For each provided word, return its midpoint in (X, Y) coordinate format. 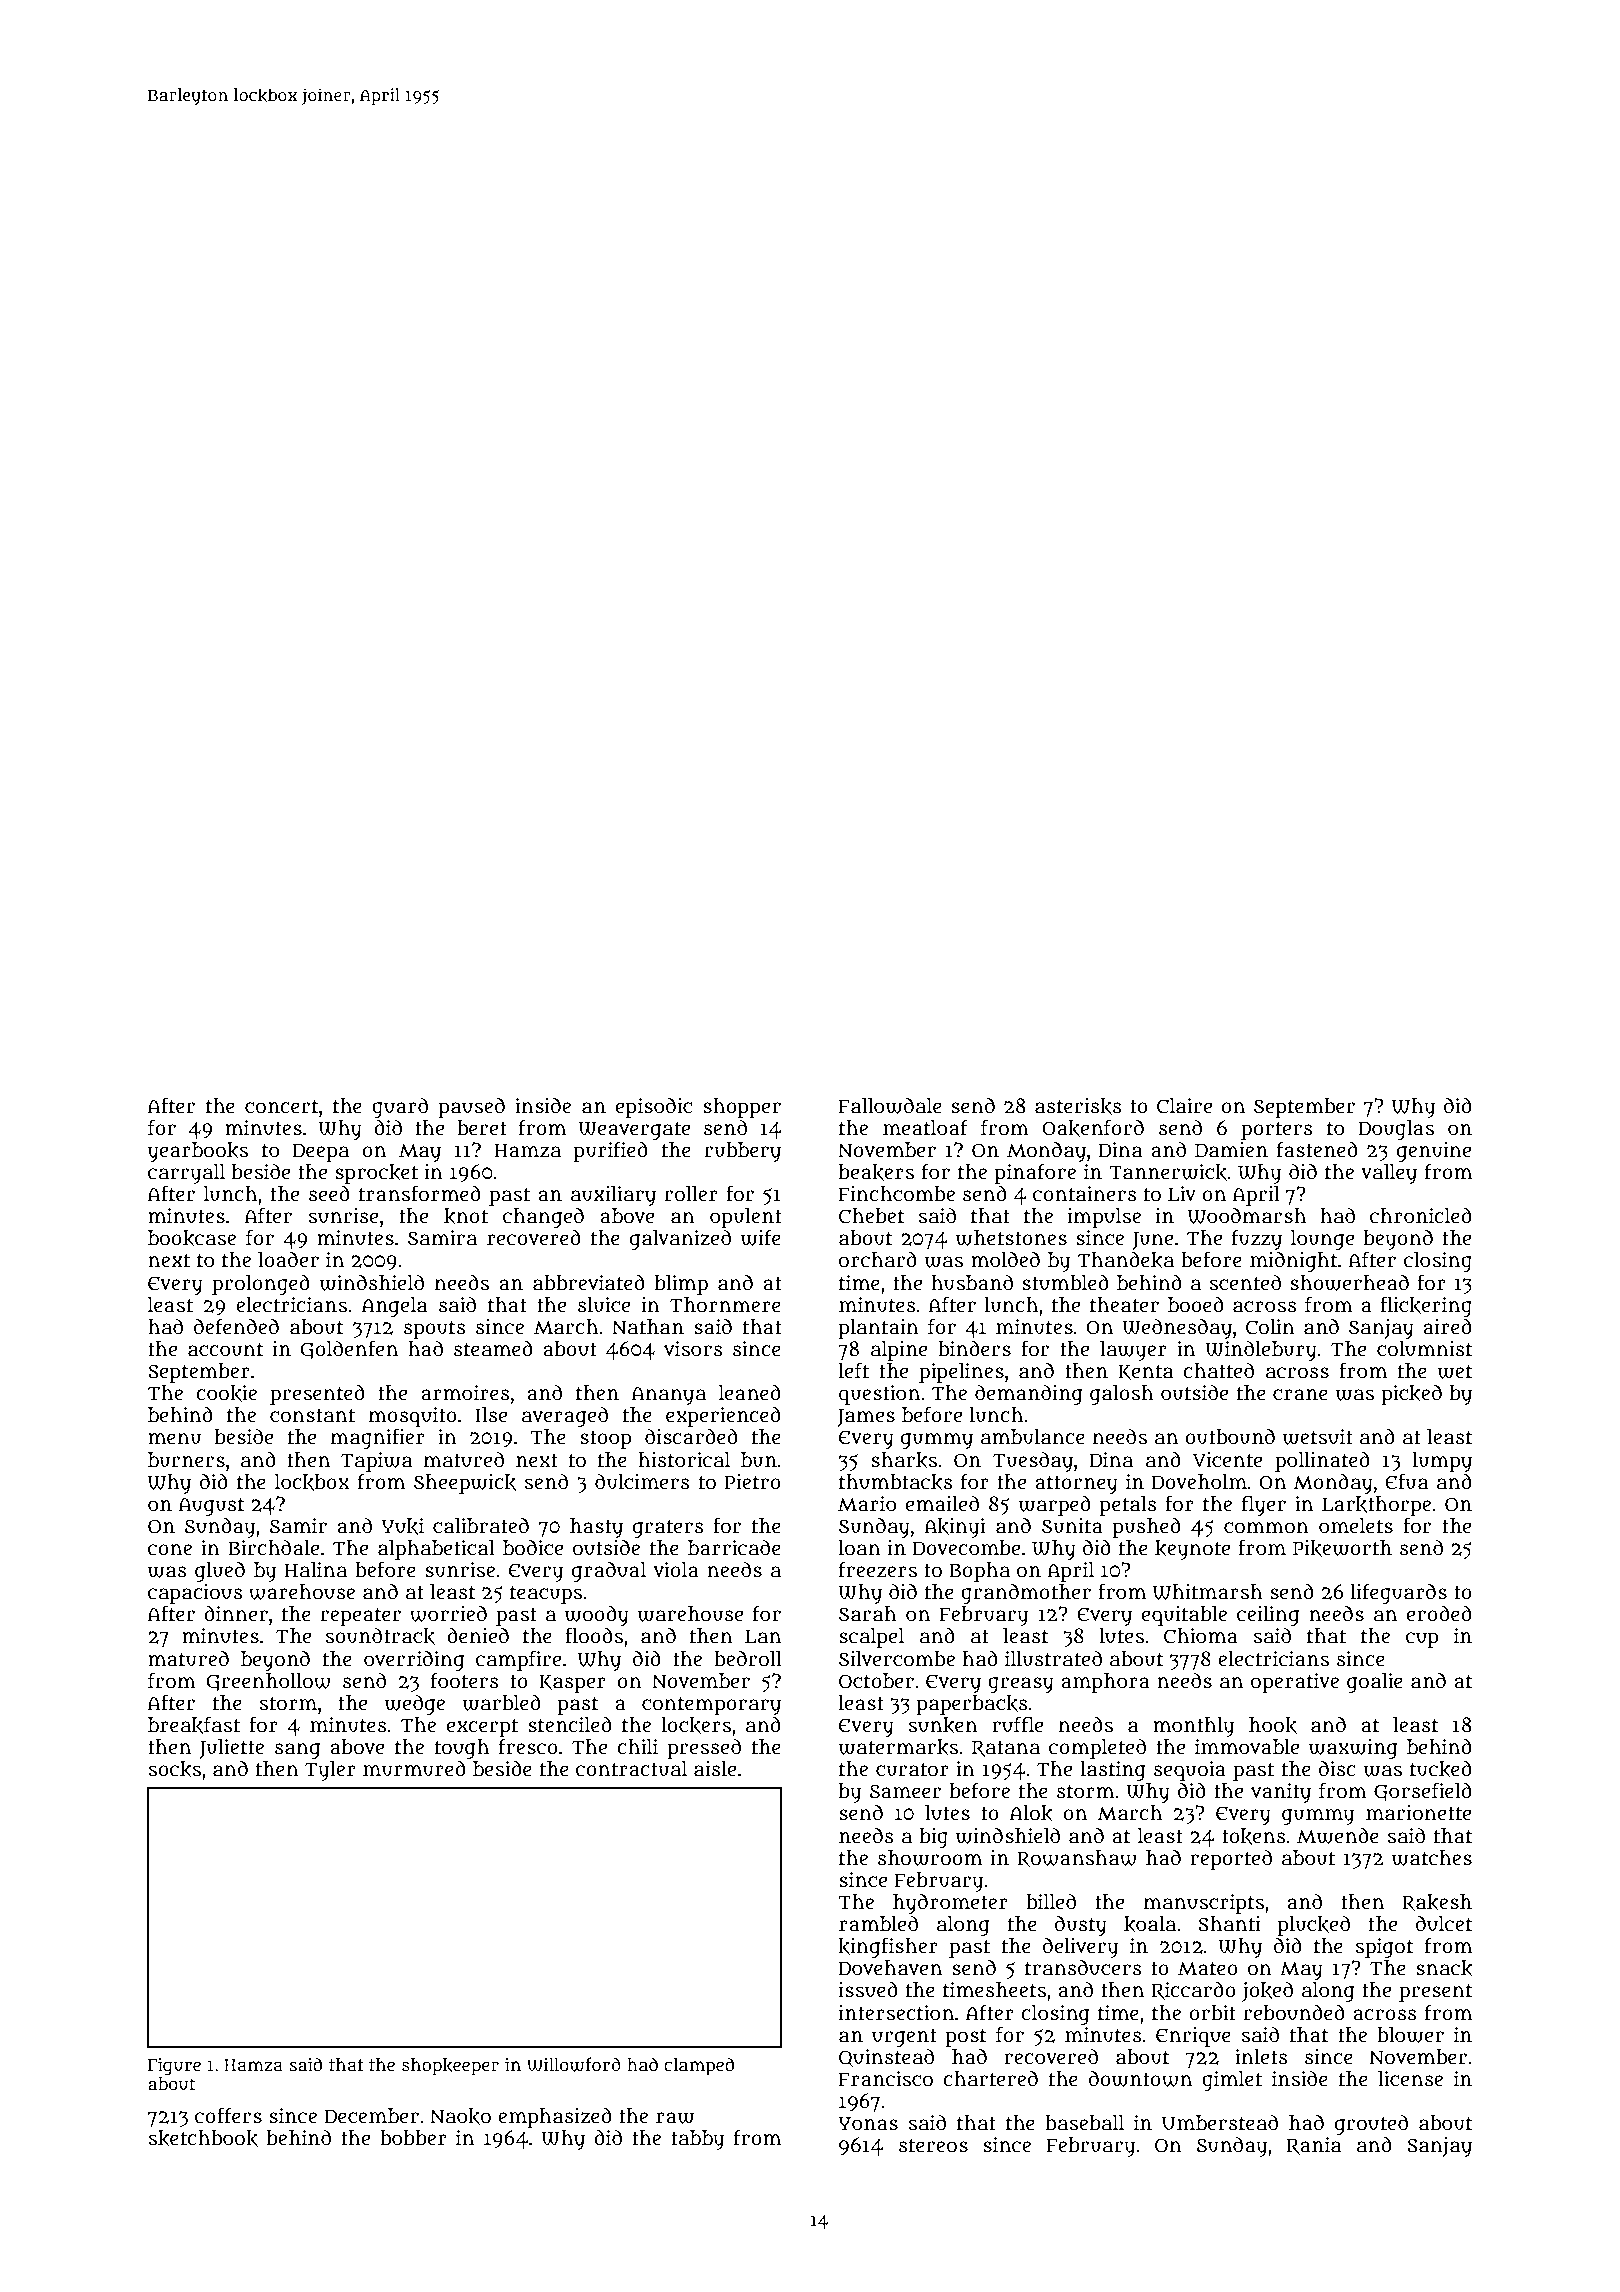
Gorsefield (1423, 1792)
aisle (715, 1769)
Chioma (1201, 1636)
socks (175, 1769)
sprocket (376, 1174)
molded (1005, 1259)
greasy (1021, 1685)
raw (675, 2118)
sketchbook (203, 2138)
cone (170, 1550)
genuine (1434, 1152)
